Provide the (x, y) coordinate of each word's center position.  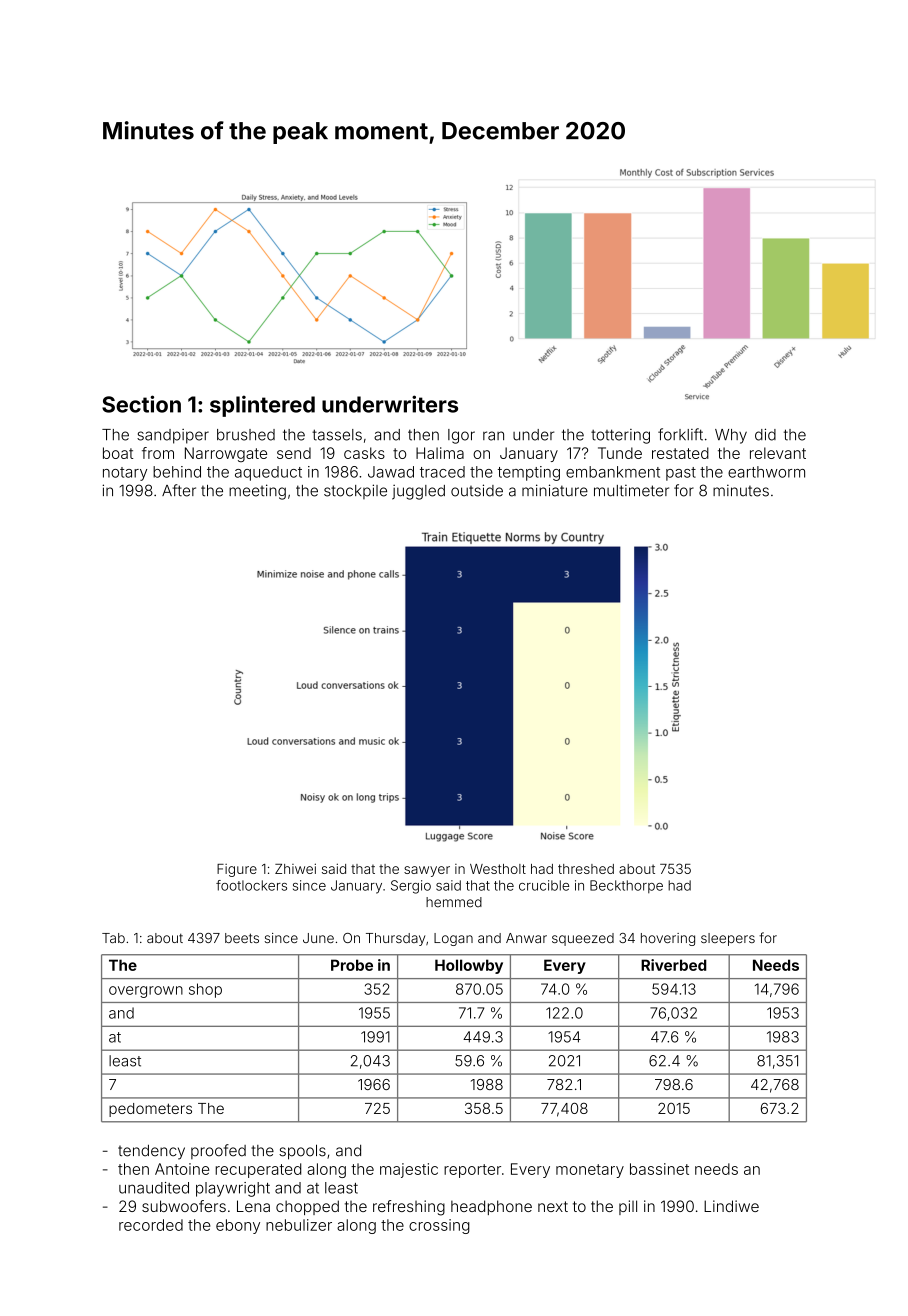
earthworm (766, 472)
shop (205, 990)
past (681, 474)
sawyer (427, 871)
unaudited (154, 1188)
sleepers (728, 939)
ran (493, 436)
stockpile (355, 491)
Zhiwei (295, 868)
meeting (257, 492)
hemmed (454, 902)
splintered (262, 406)
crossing (439, 1226)
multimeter (631, 491)
